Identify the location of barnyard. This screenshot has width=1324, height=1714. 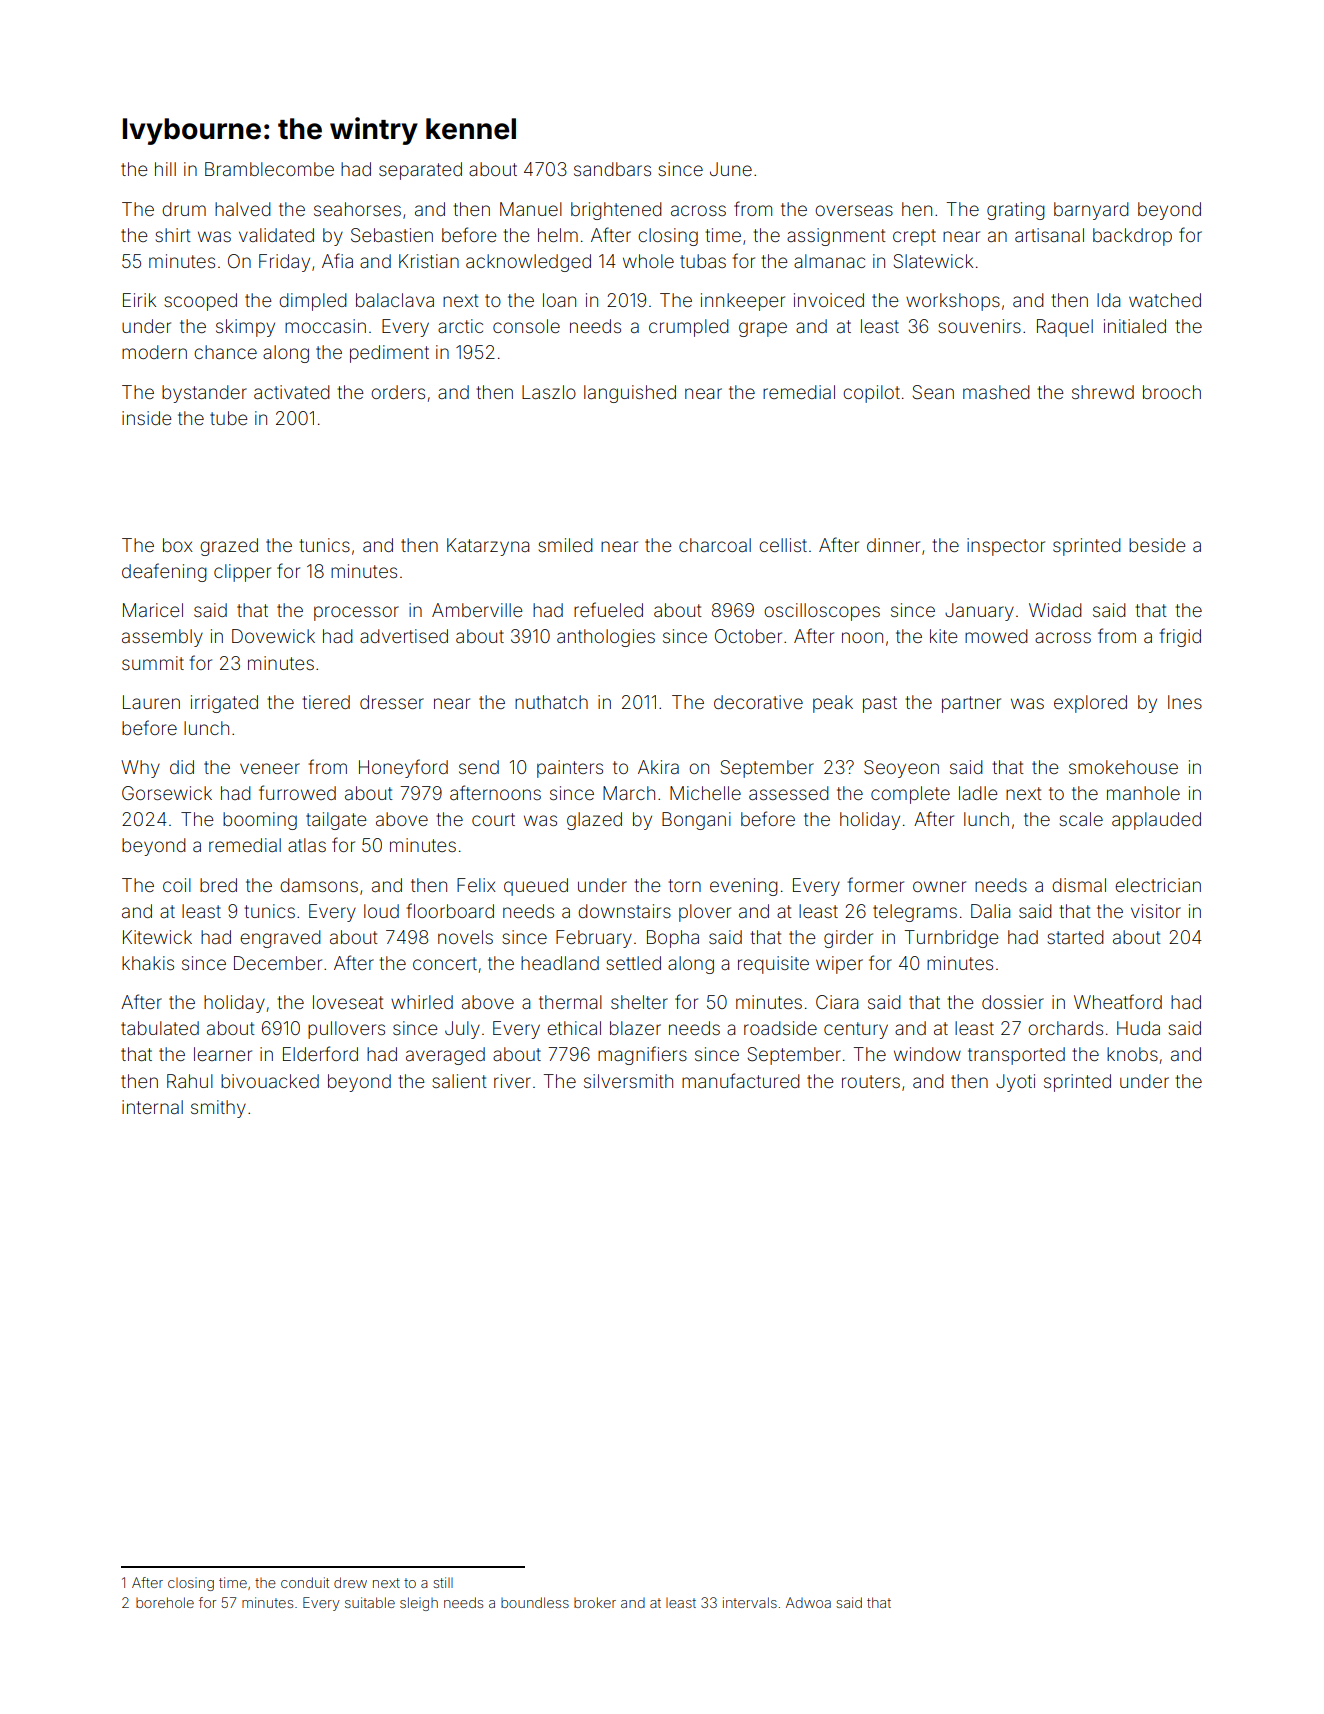
(1091, 211).
